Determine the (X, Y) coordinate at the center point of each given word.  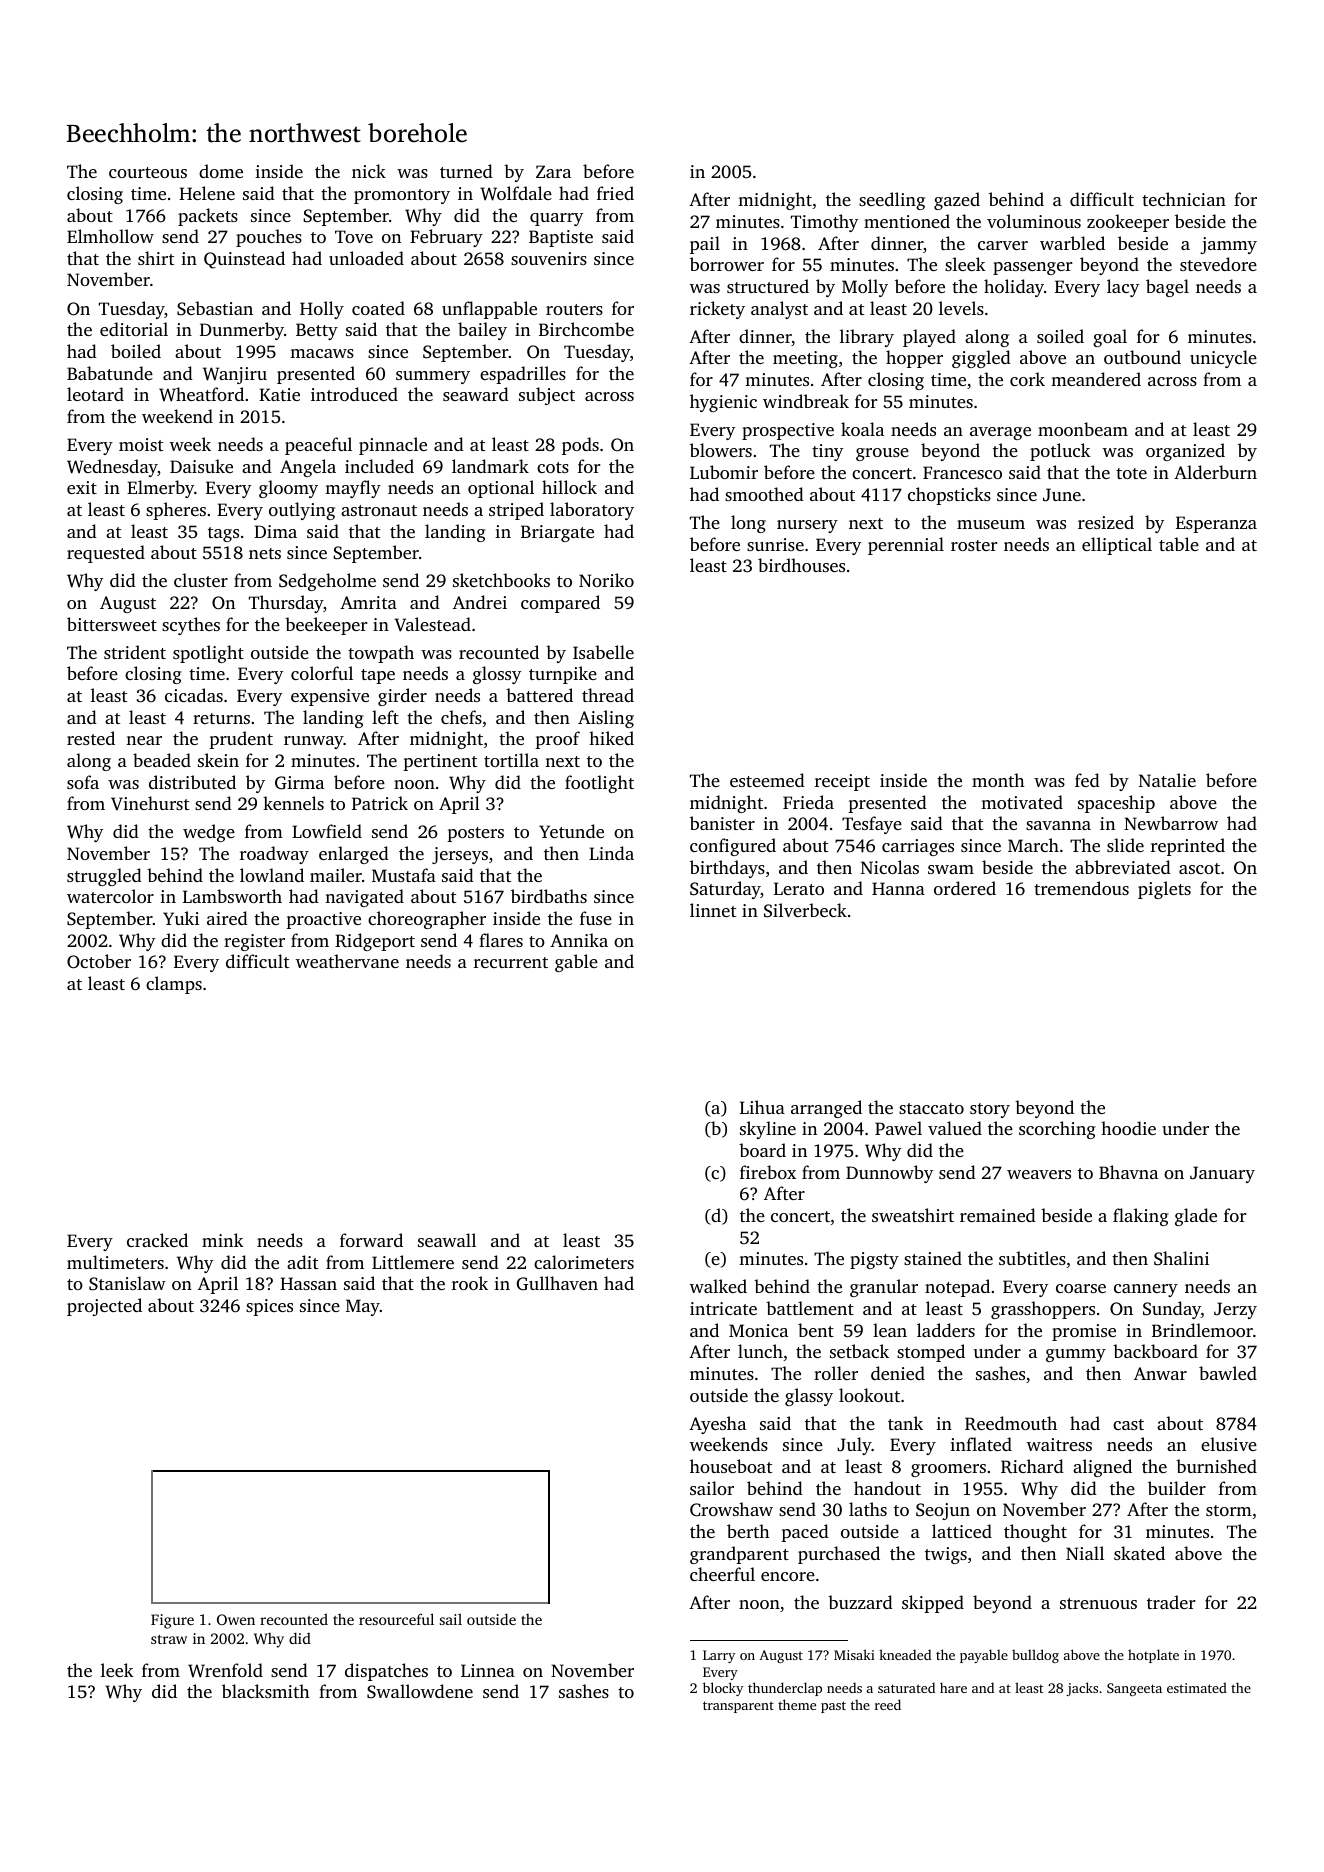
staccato (931, 1108)
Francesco (962, 472)
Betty (317, 331)
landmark (490, 466)
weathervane (347, 961)
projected (104, 1307)
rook (470, 1283)
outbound (1142, 357)
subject (547, 396)
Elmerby (160, 489)
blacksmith (266, 1691)
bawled (1228, 1373)
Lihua (762, 1107)
